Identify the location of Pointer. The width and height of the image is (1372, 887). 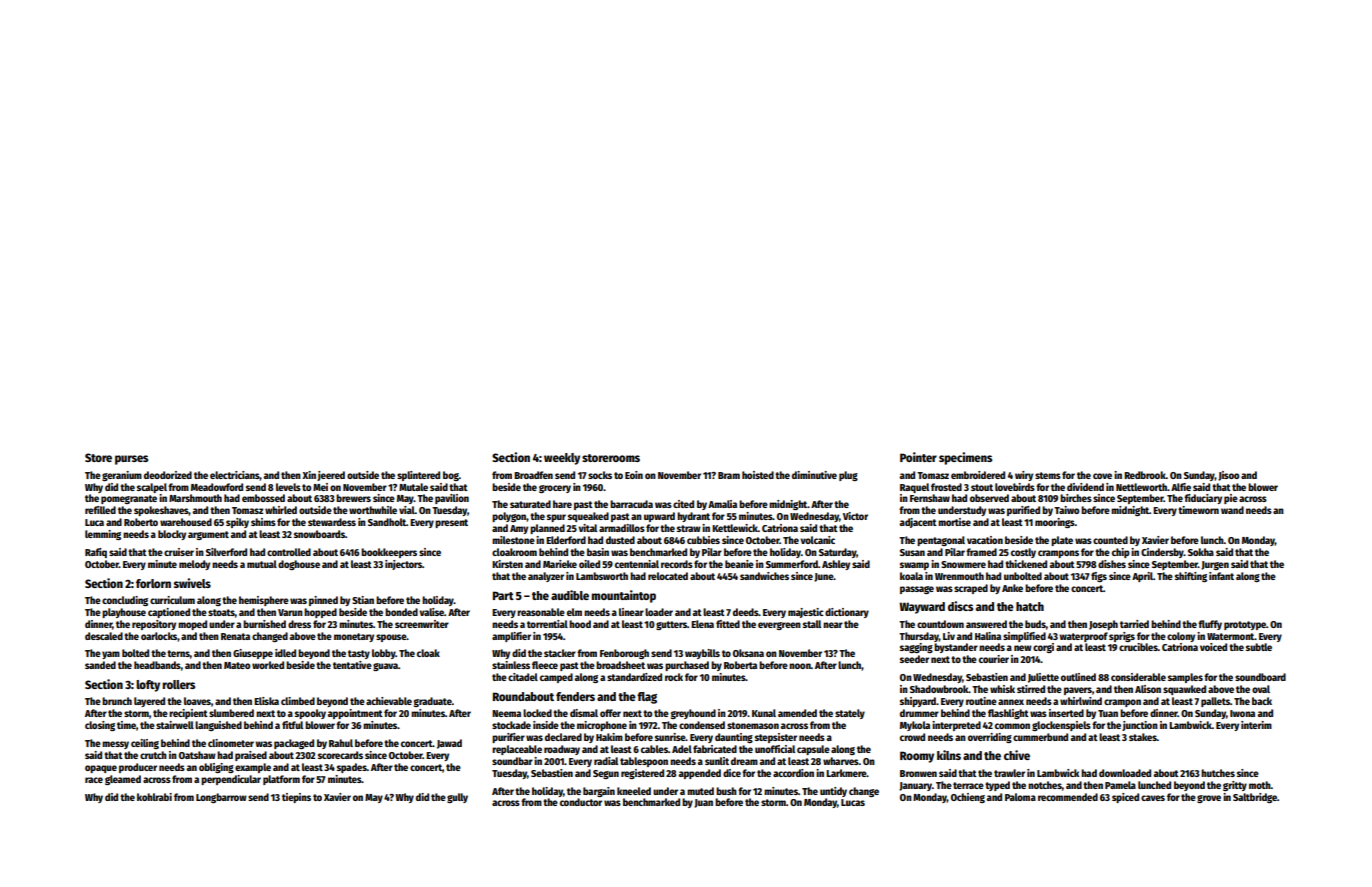
(918, 457).
